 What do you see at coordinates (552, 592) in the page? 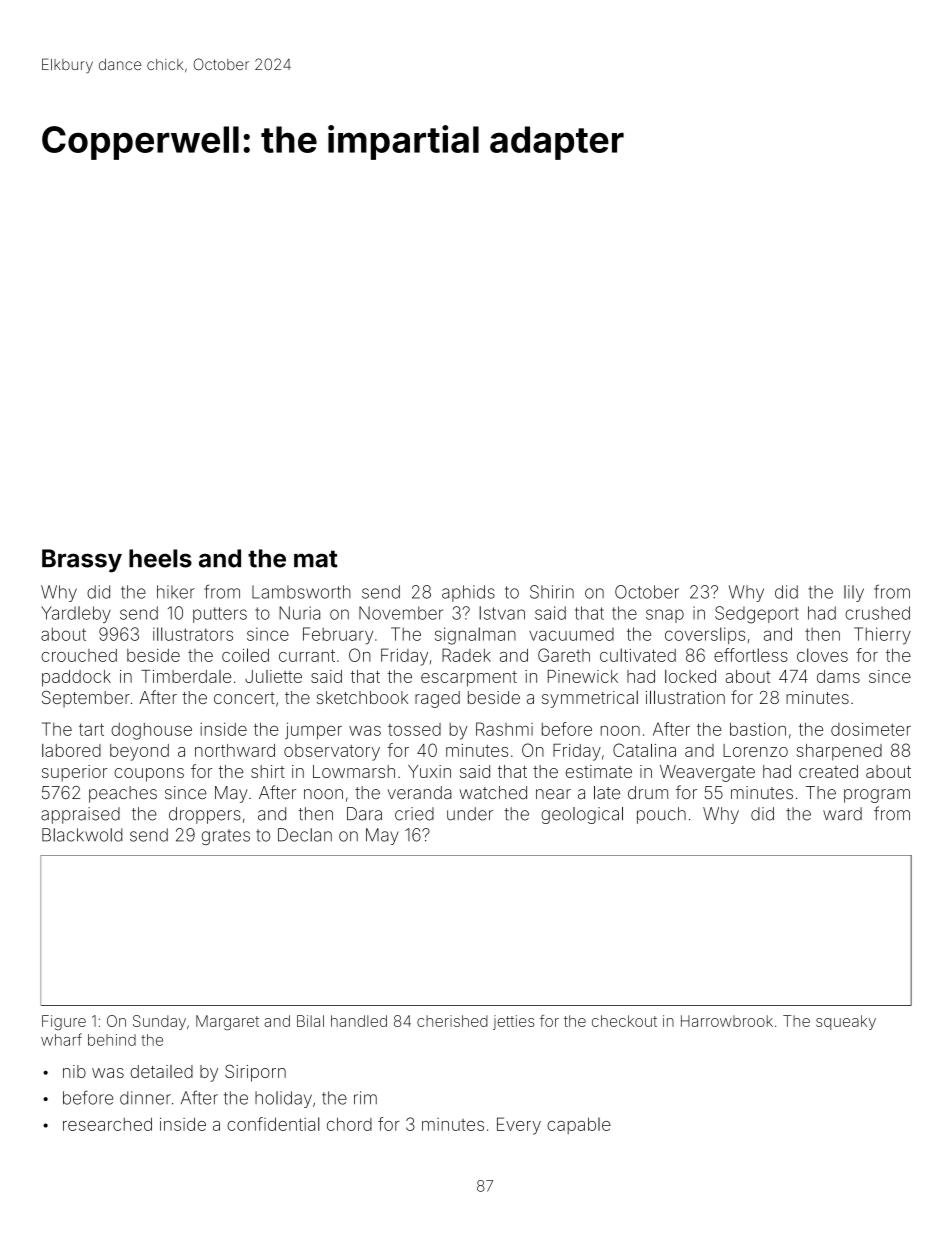
I see `Shirin` at bounding box center [552, 592].
